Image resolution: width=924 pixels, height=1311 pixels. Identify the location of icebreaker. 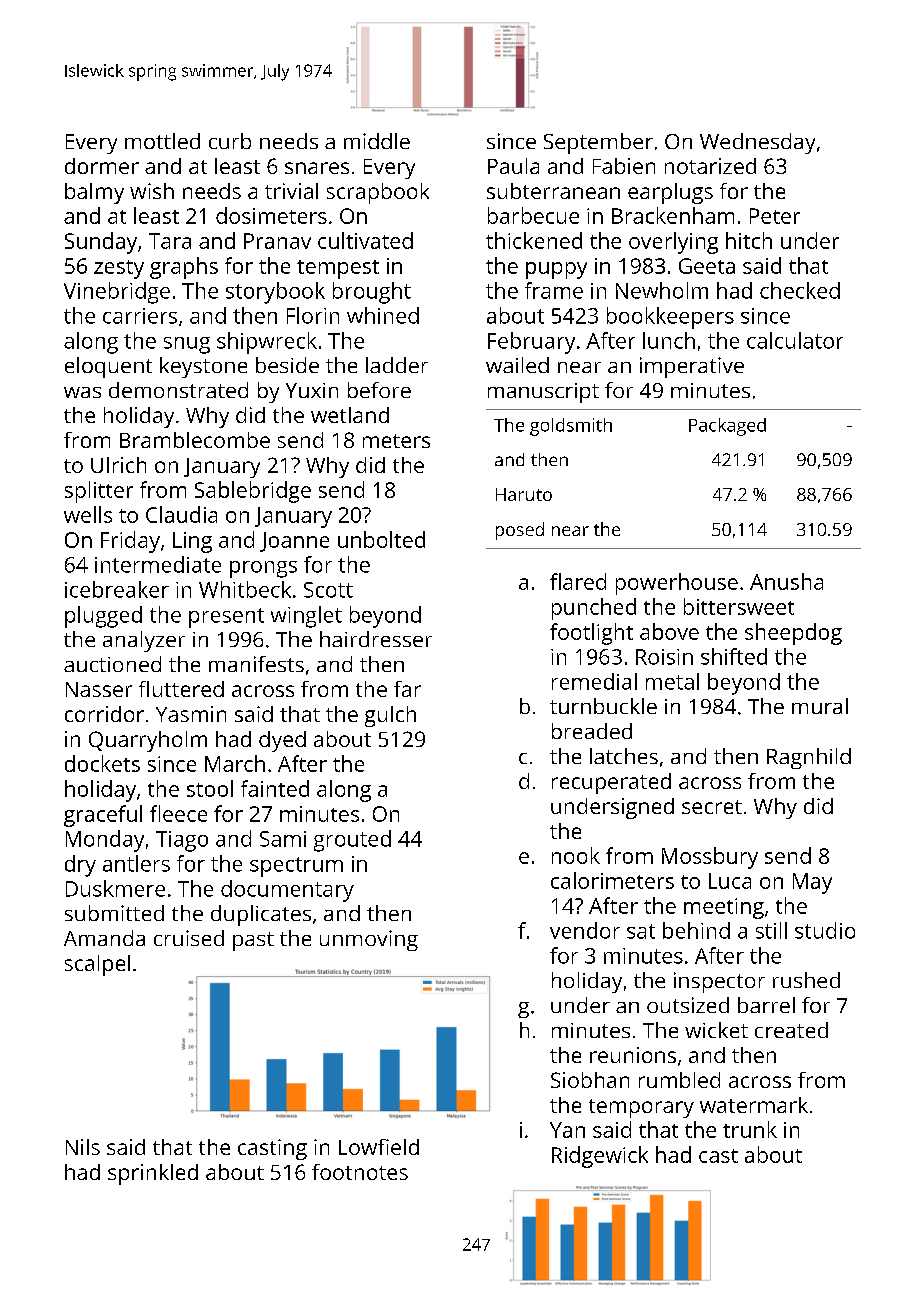
(117, 589).
